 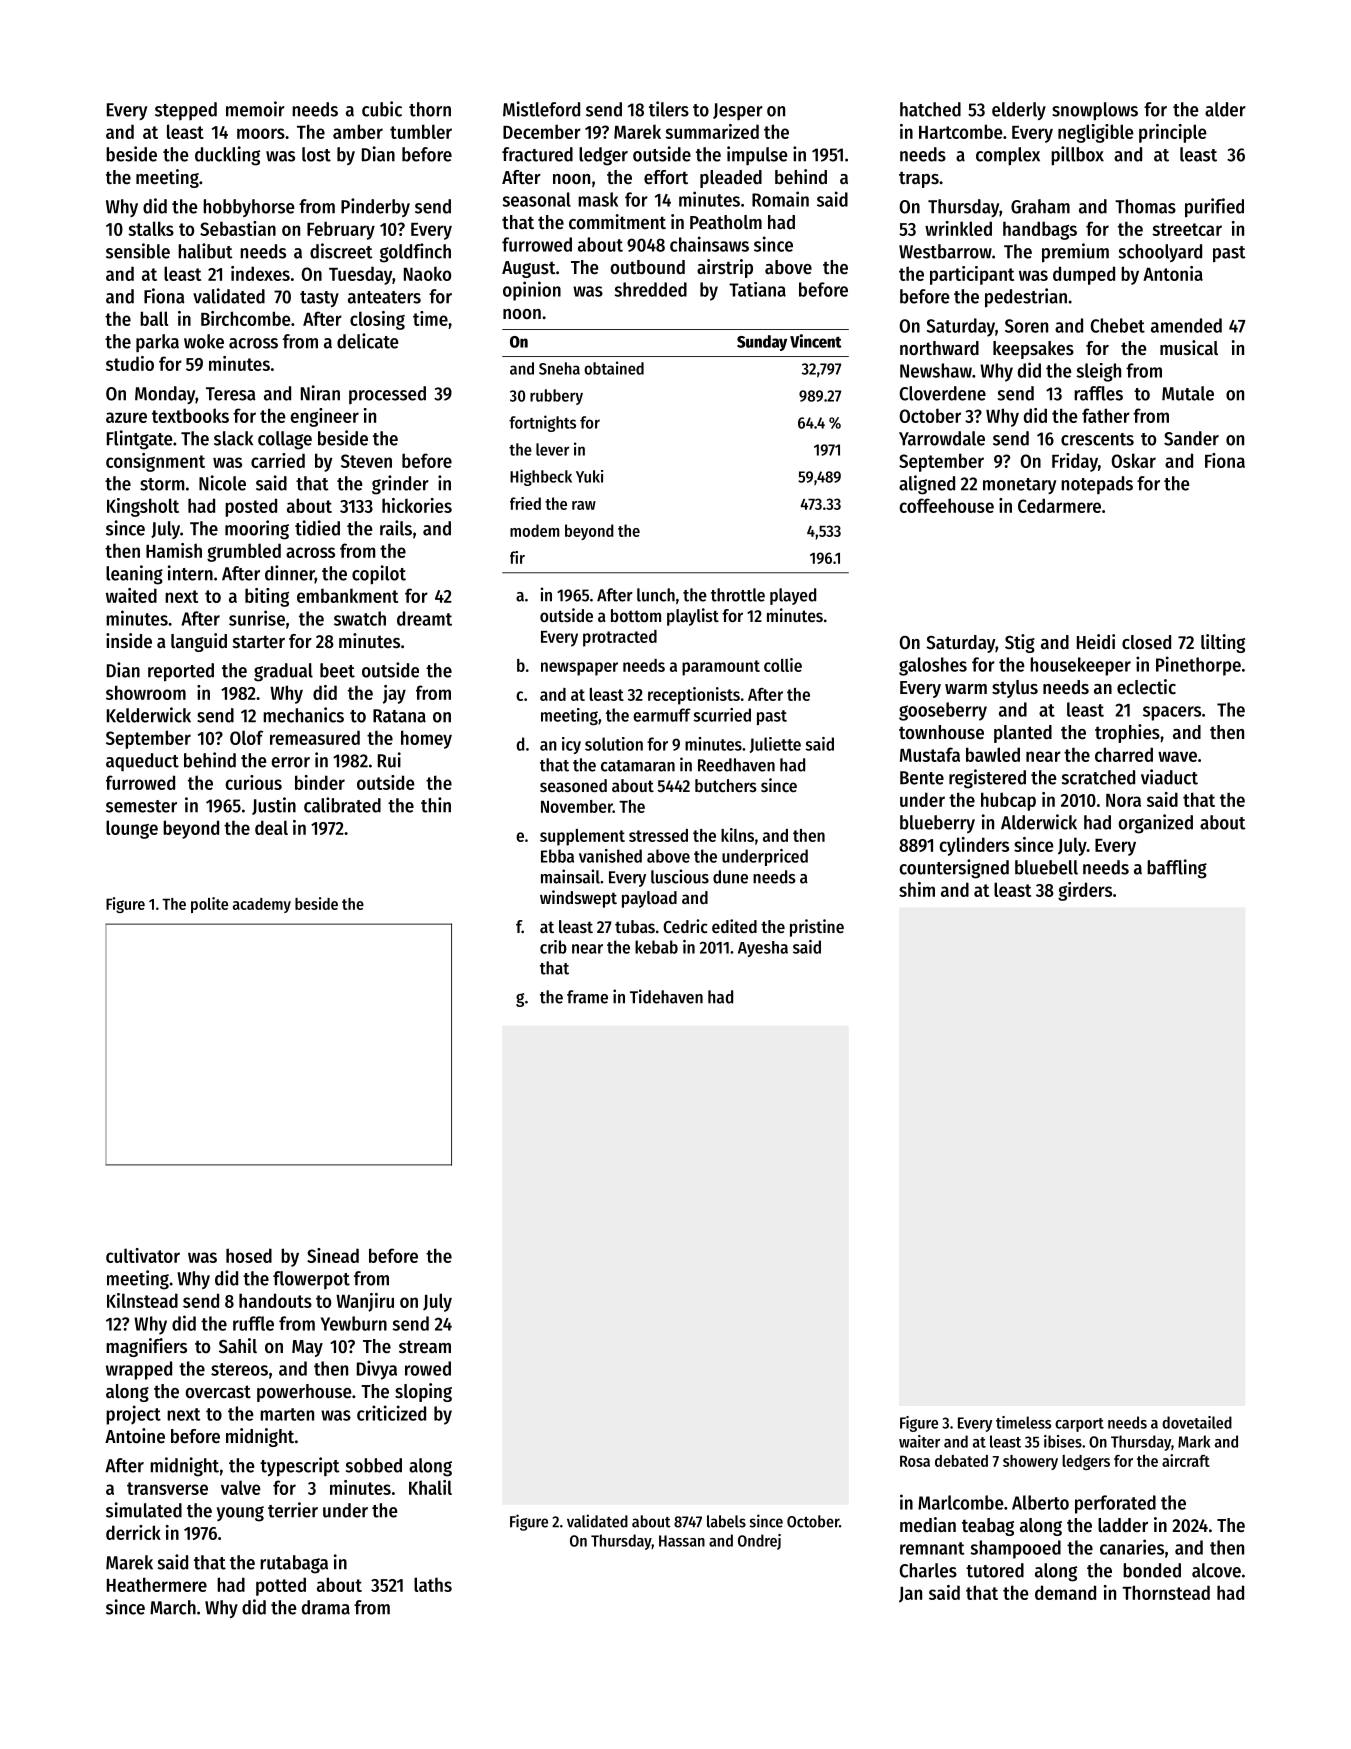 I want to click on dune, so click(x=730, y=877).
